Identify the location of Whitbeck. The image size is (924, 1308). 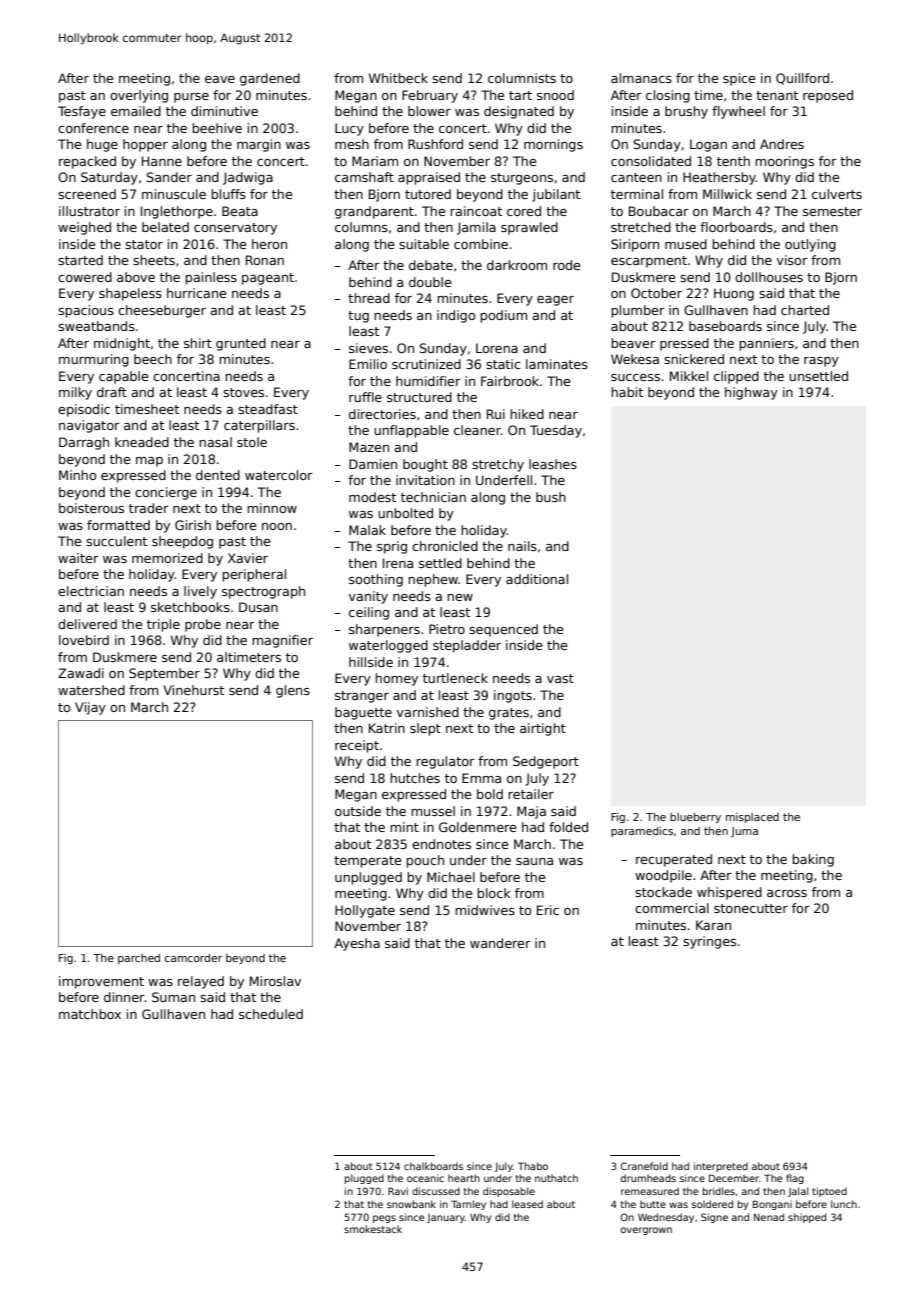
(398, 78).
